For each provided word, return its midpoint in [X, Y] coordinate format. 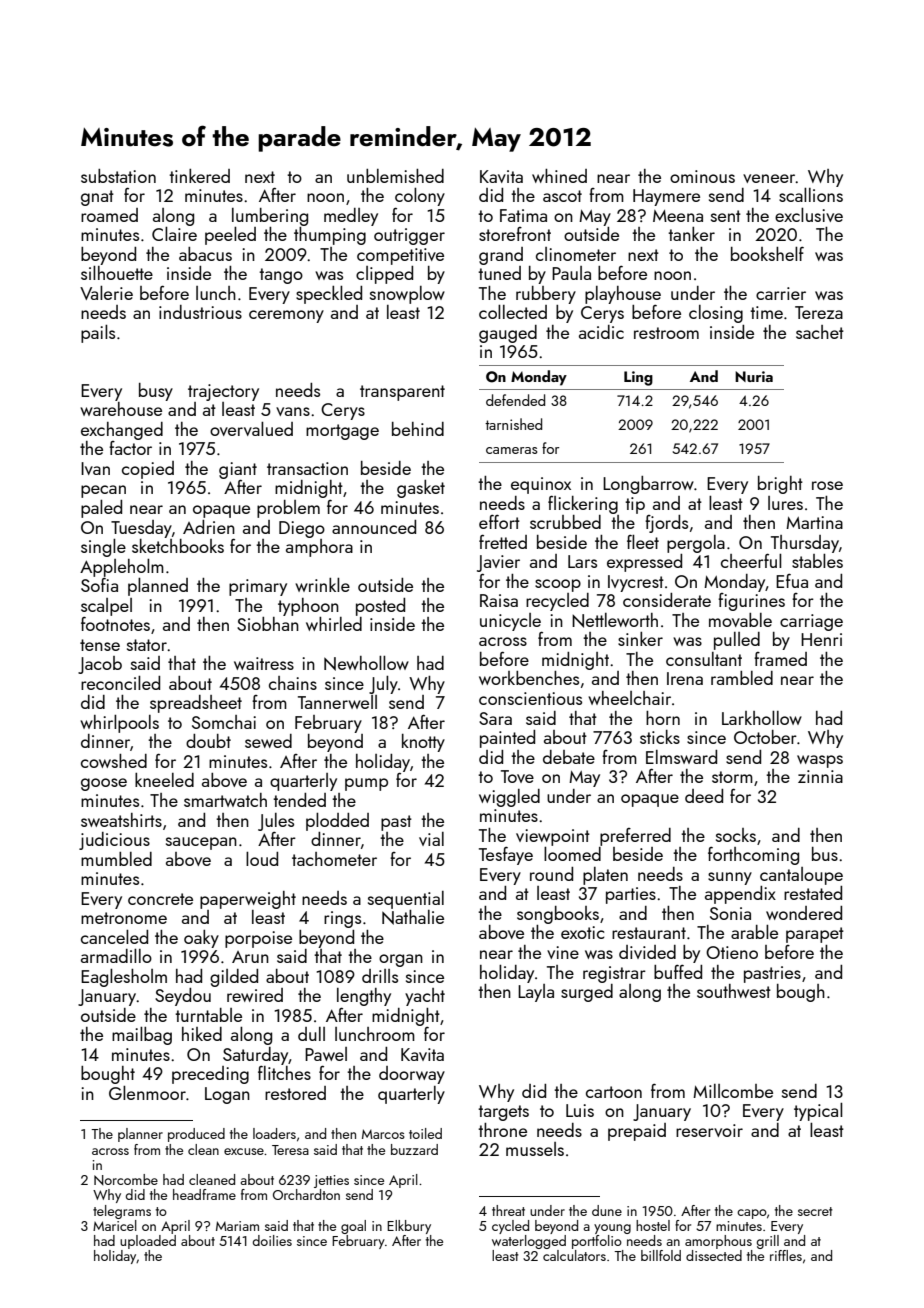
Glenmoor [147, 1093]
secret [815, 1211]
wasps [820, 761]
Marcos [383, 1134]
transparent [402, 393]
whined [559, 176]
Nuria [754, 376]
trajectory [223, 392]
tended [299, 800]
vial [431, 839]
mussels [535, 1149]
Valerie [106, 293]
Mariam [237, 1226]
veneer [769, 178]
